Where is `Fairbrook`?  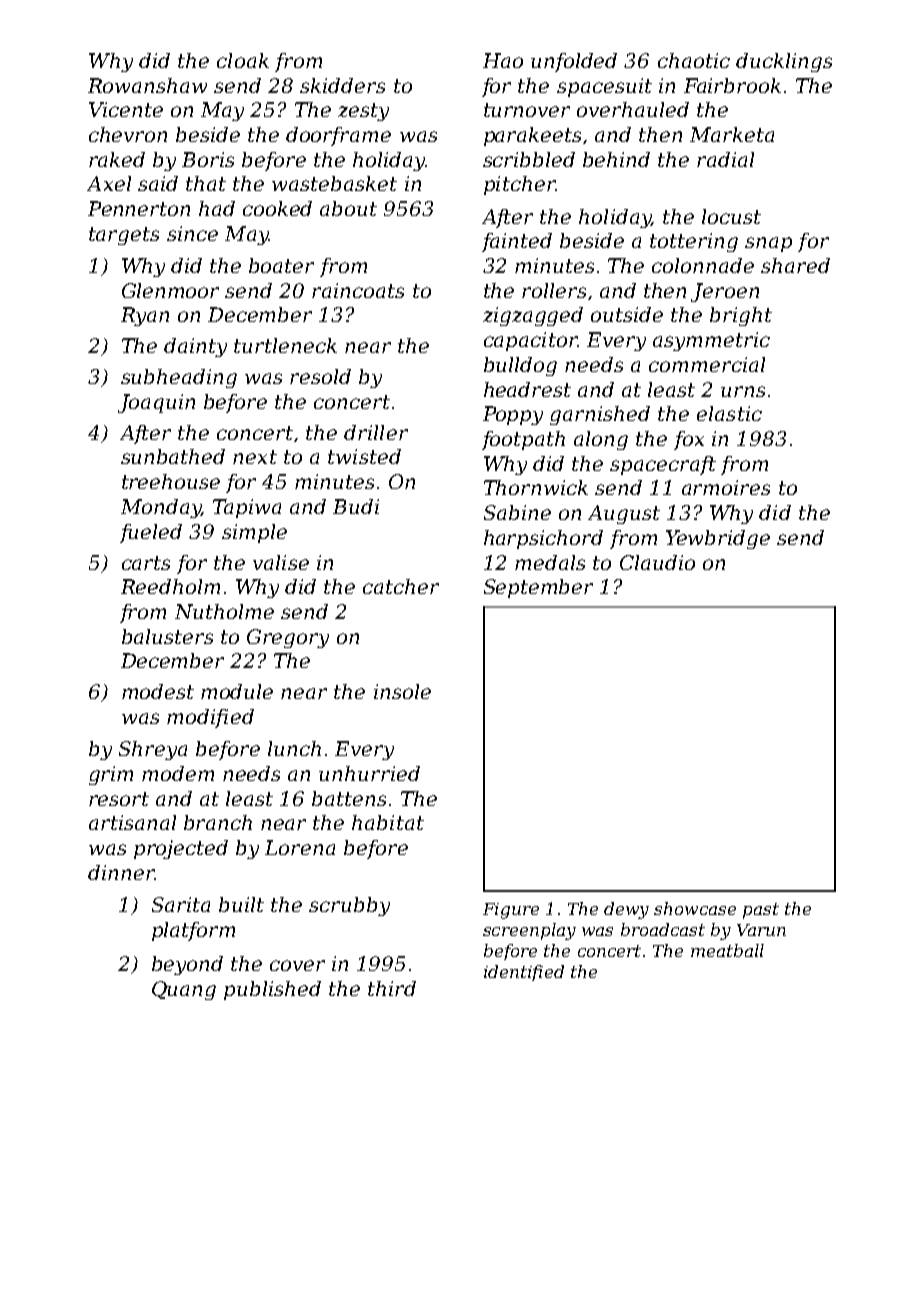 Fairbrook is located at coordinates (732, 85).
